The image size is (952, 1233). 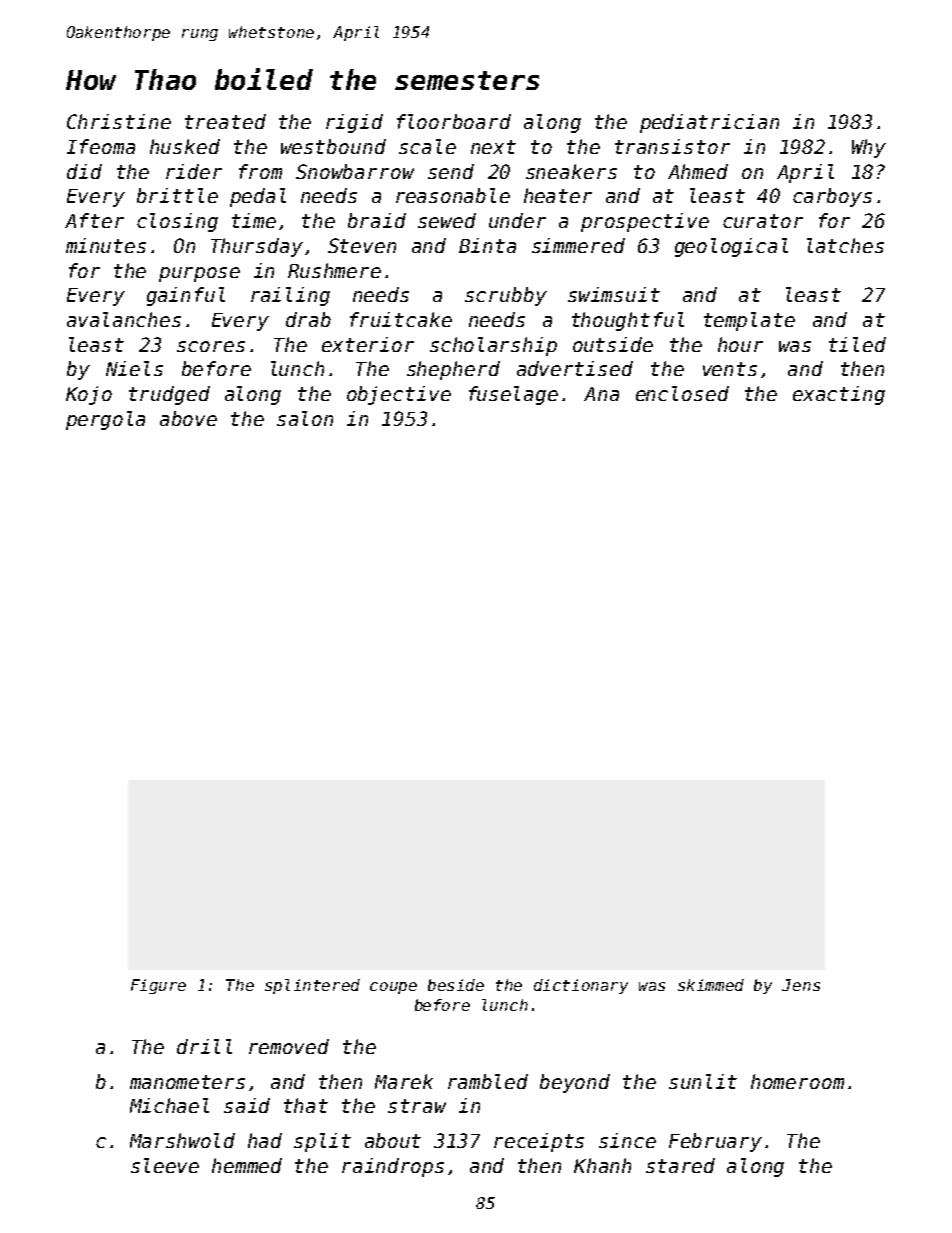 I want to click on straw, so click(x=417, y=1106).
